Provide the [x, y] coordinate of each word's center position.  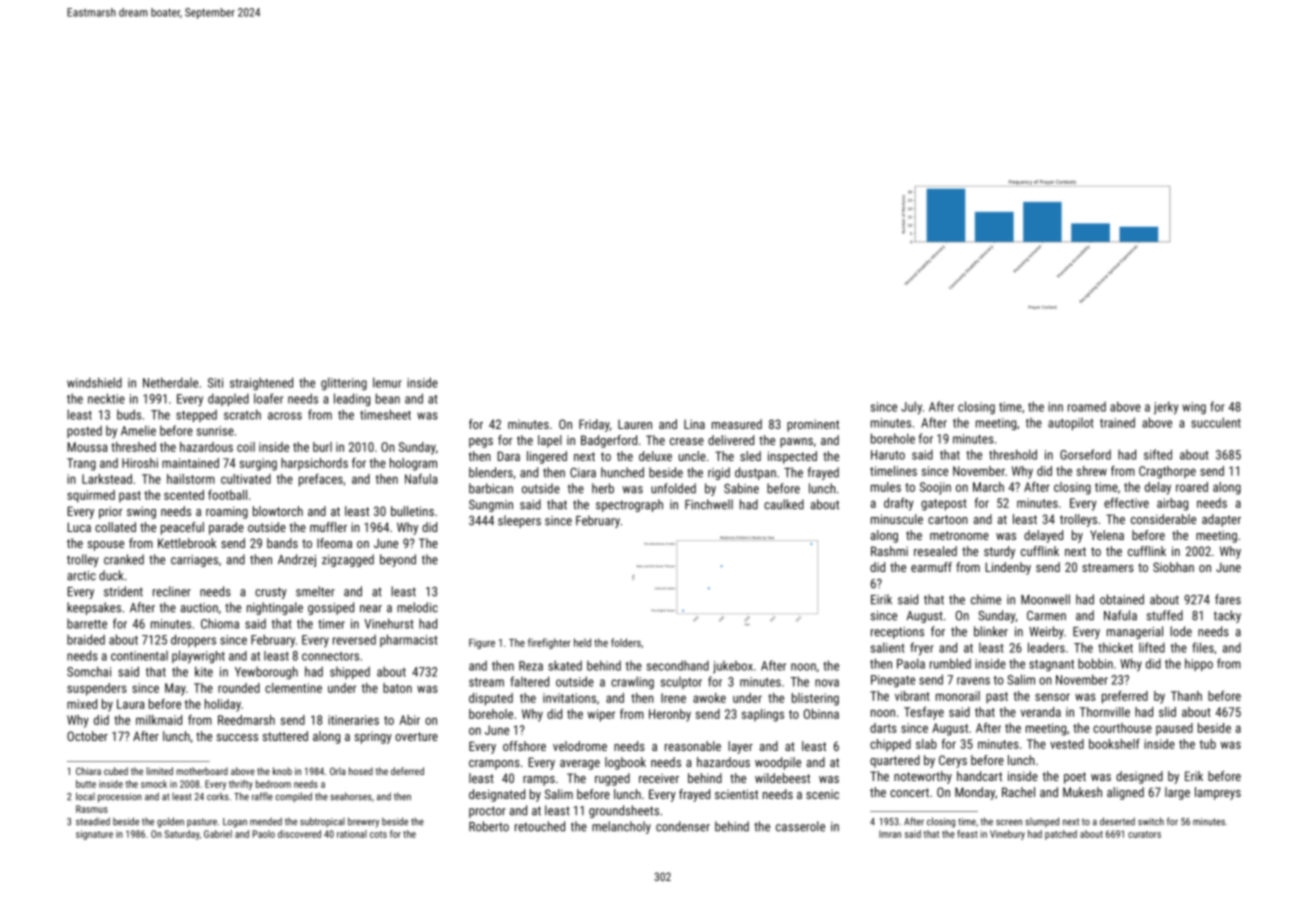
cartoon [948, 519]
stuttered [285, 736]
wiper [601, 715]
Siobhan [1173, 567]
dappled [228, 399]
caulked [784, 504]
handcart [979, 776]
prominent [813, 425]
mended [266, 821]
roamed [1087, 407]
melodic [417, 607]
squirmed [91, 496]
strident [123, 591]
